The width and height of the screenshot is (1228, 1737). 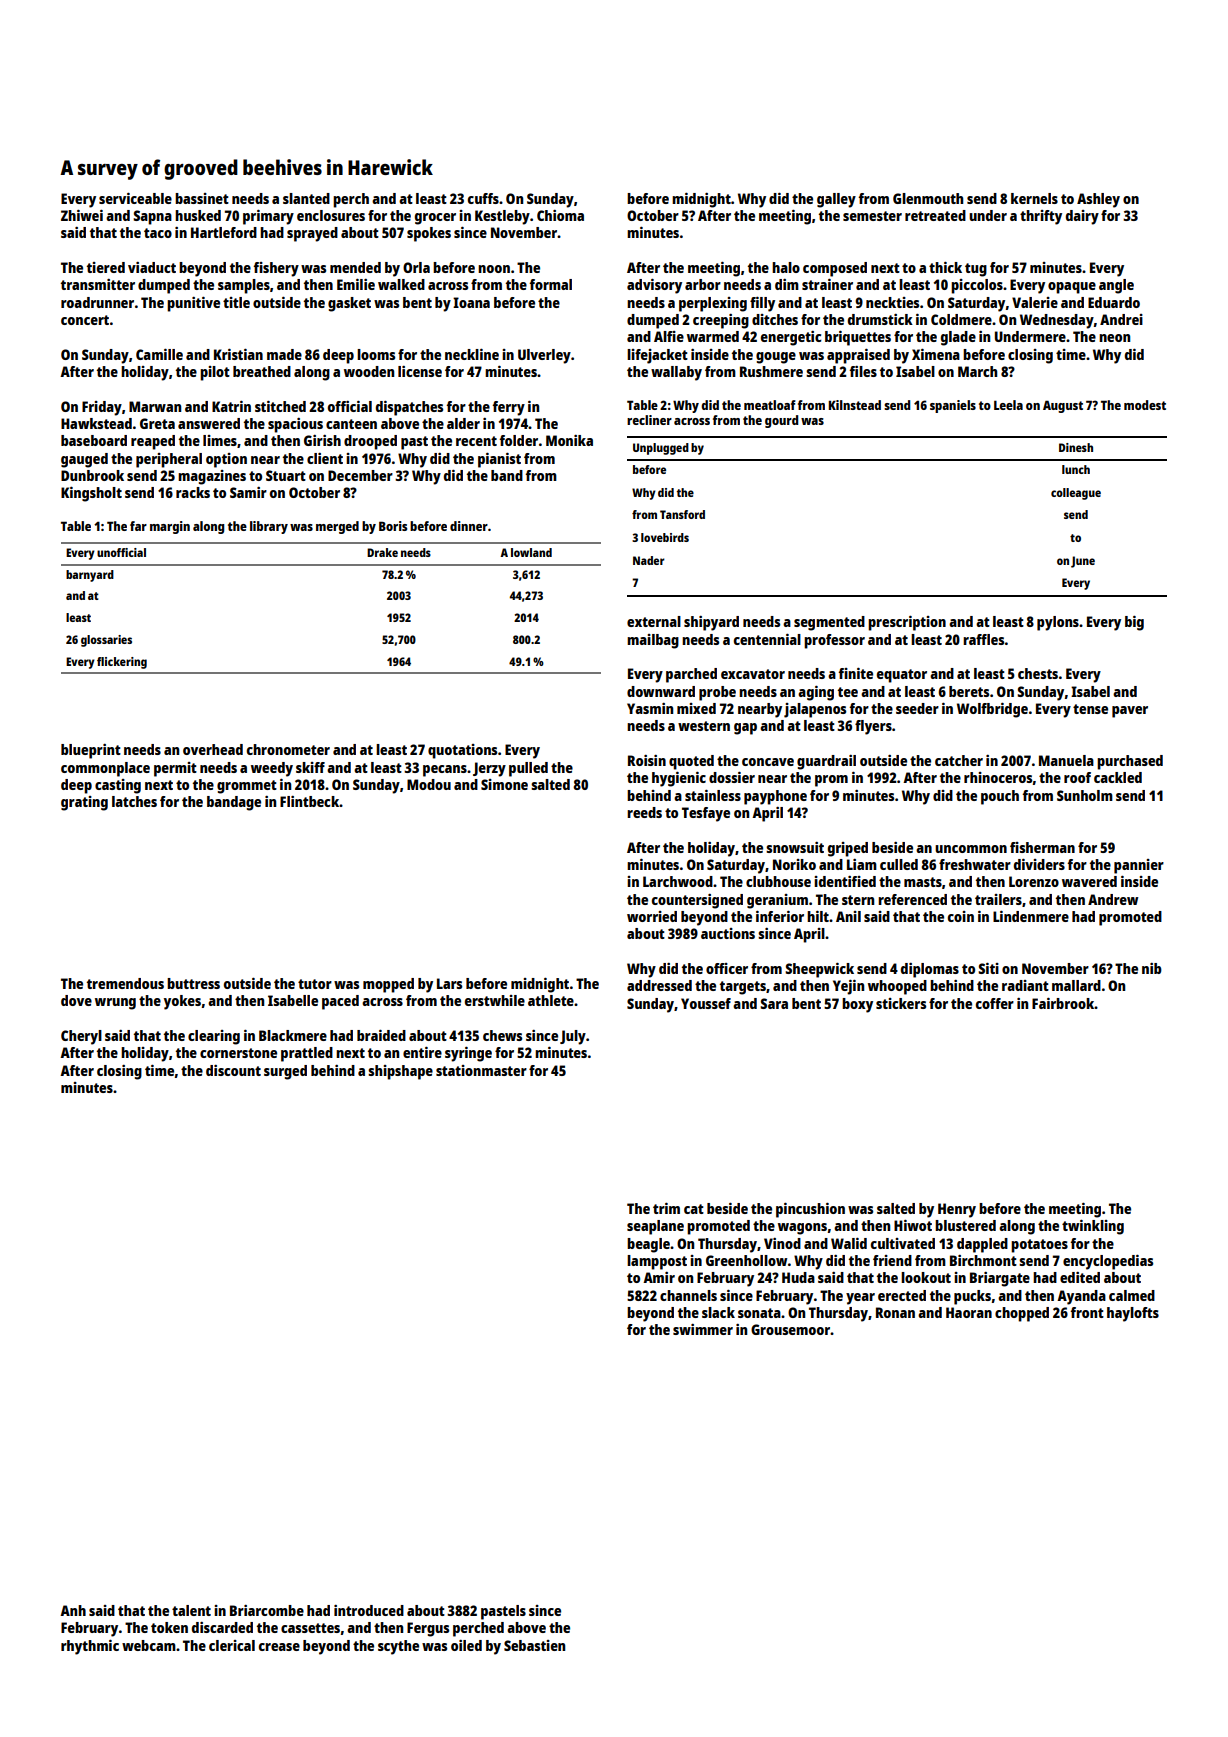 I want to click on Sebastien, so click(x=534, y=1645).
